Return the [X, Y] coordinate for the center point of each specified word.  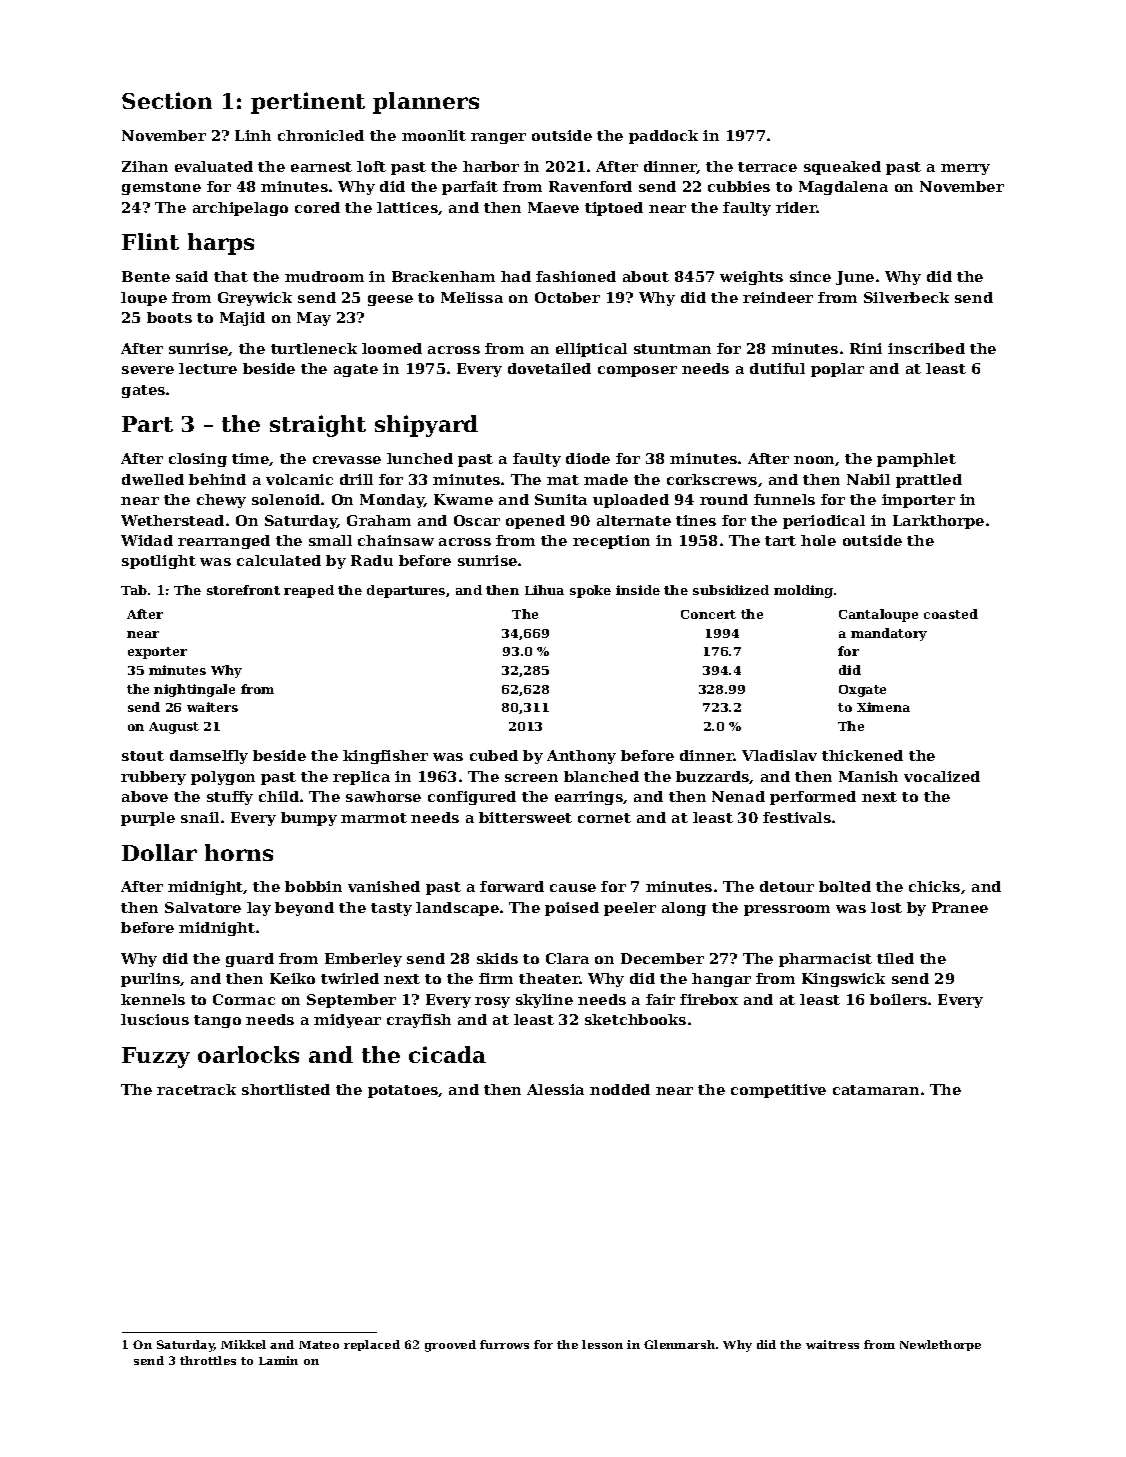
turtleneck [314, 348]
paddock [663, 137]
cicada [447, 1054]
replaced [372, 1345]
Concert [708, 614]
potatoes [403, 1091]
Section [167, 100]
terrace [767, 167]
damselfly [209, 757]
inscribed [926, 348]
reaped [309, 591]
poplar [837, 370]
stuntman [672, 349]
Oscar [477, 520]
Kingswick [843, 980]
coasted [951, 614]
